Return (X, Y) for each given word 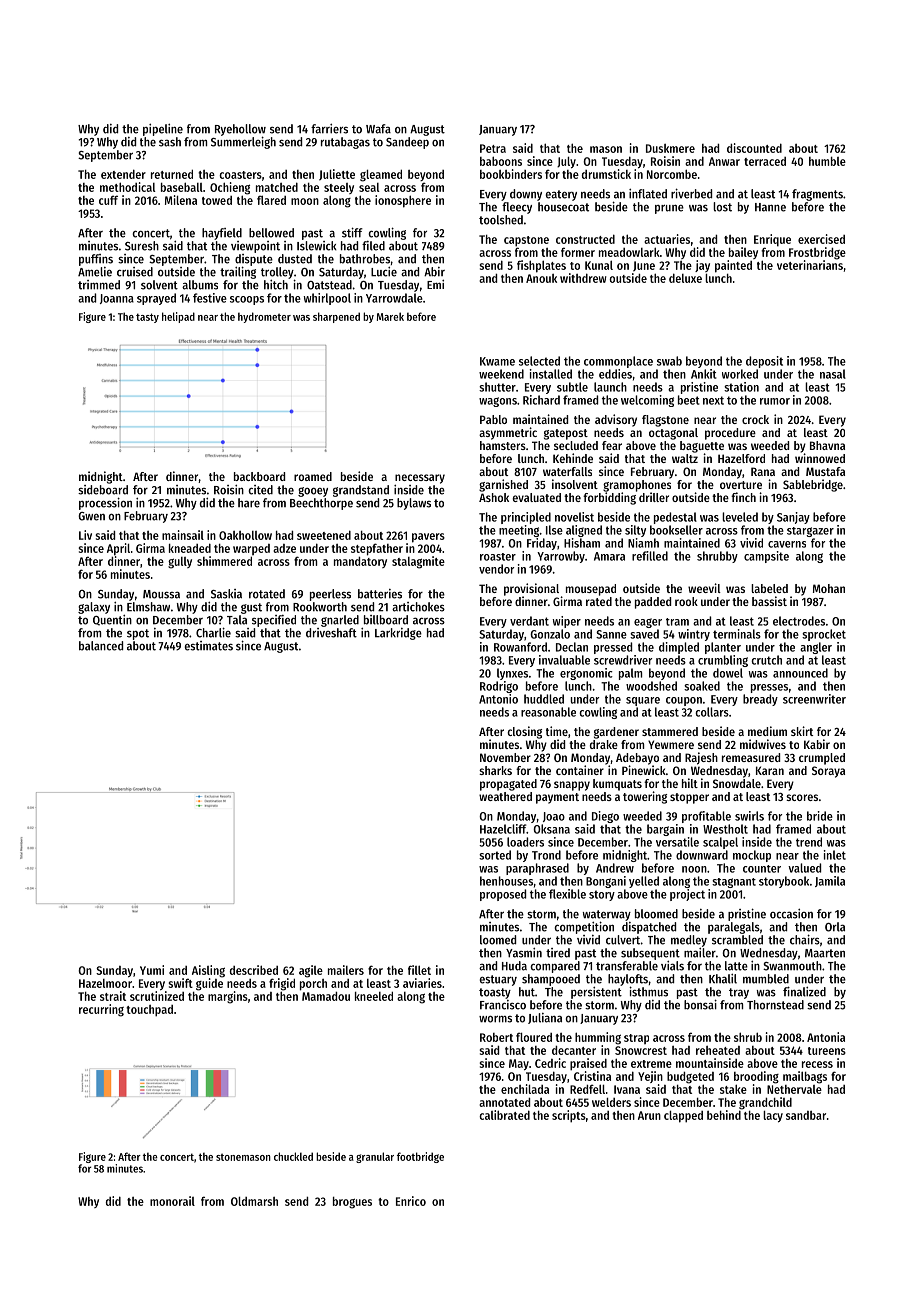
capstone (526, 241)
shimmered (224, 561)
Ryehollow (240, 130)
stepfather (377, 549)
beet (689, 400)
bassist (769, 601)
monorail (172, 1201)
